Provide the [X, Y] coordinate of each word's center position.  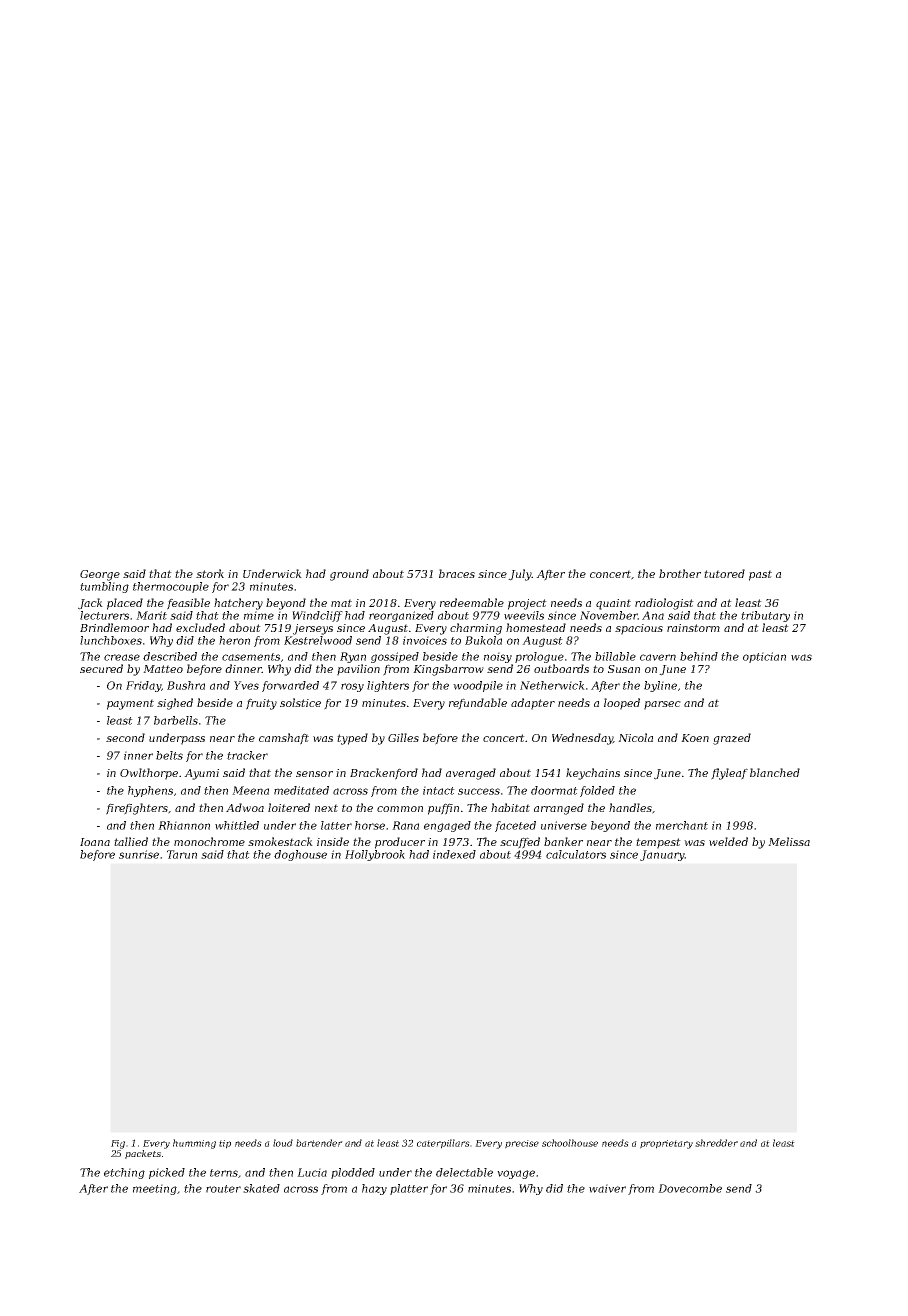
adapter [533, 704]
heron [234, 640]
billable [615, 656]
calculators [576, 854]
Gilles [403, 737]
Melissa [789, 841]
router [223, 1189]
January [662, 855]
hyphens [150, 791]
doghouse [300, 855]
